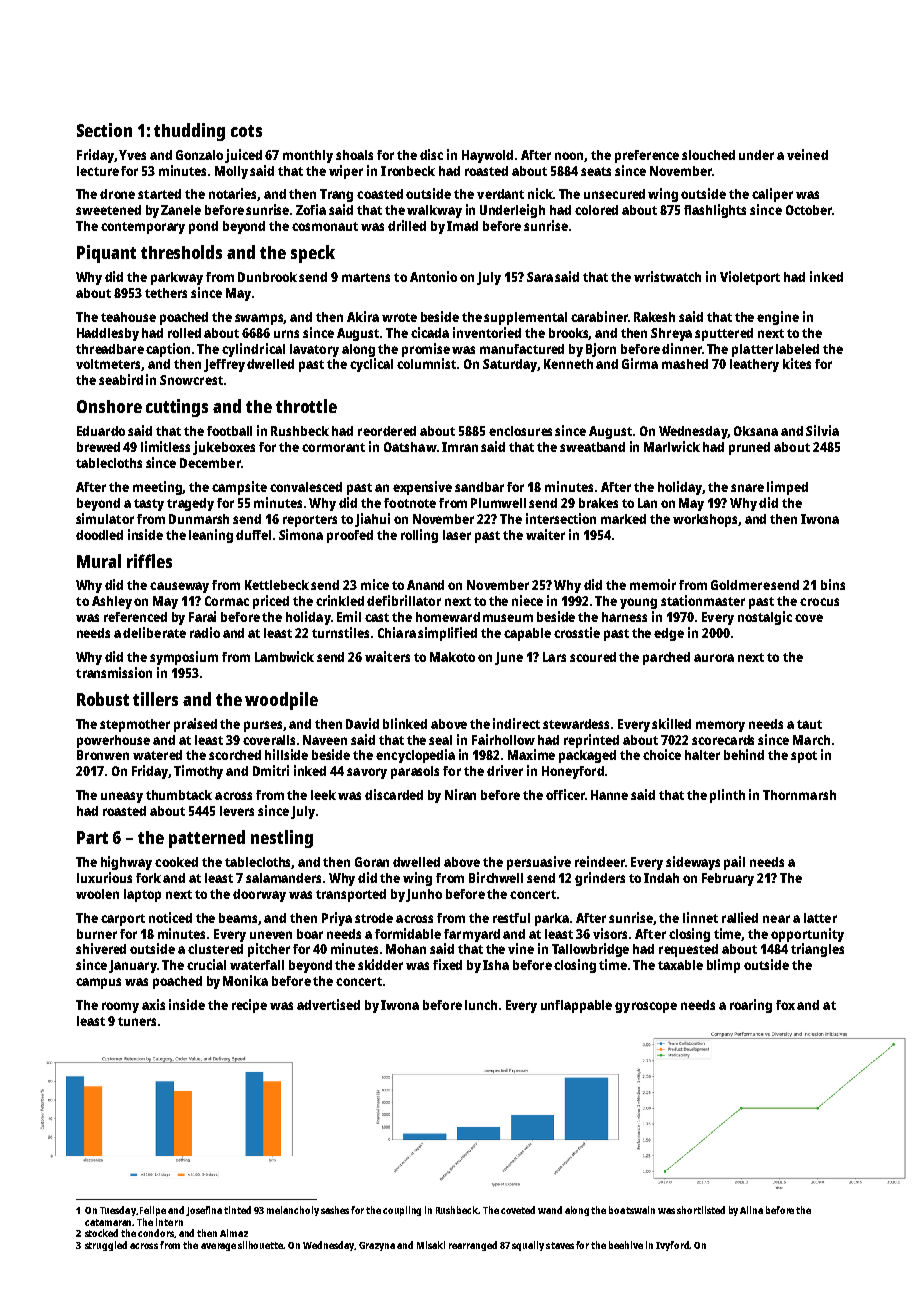 The image size is (924, 1308). Describe the element at coordinates (807, 154) in the screenshot. I see `veined` at that location.
